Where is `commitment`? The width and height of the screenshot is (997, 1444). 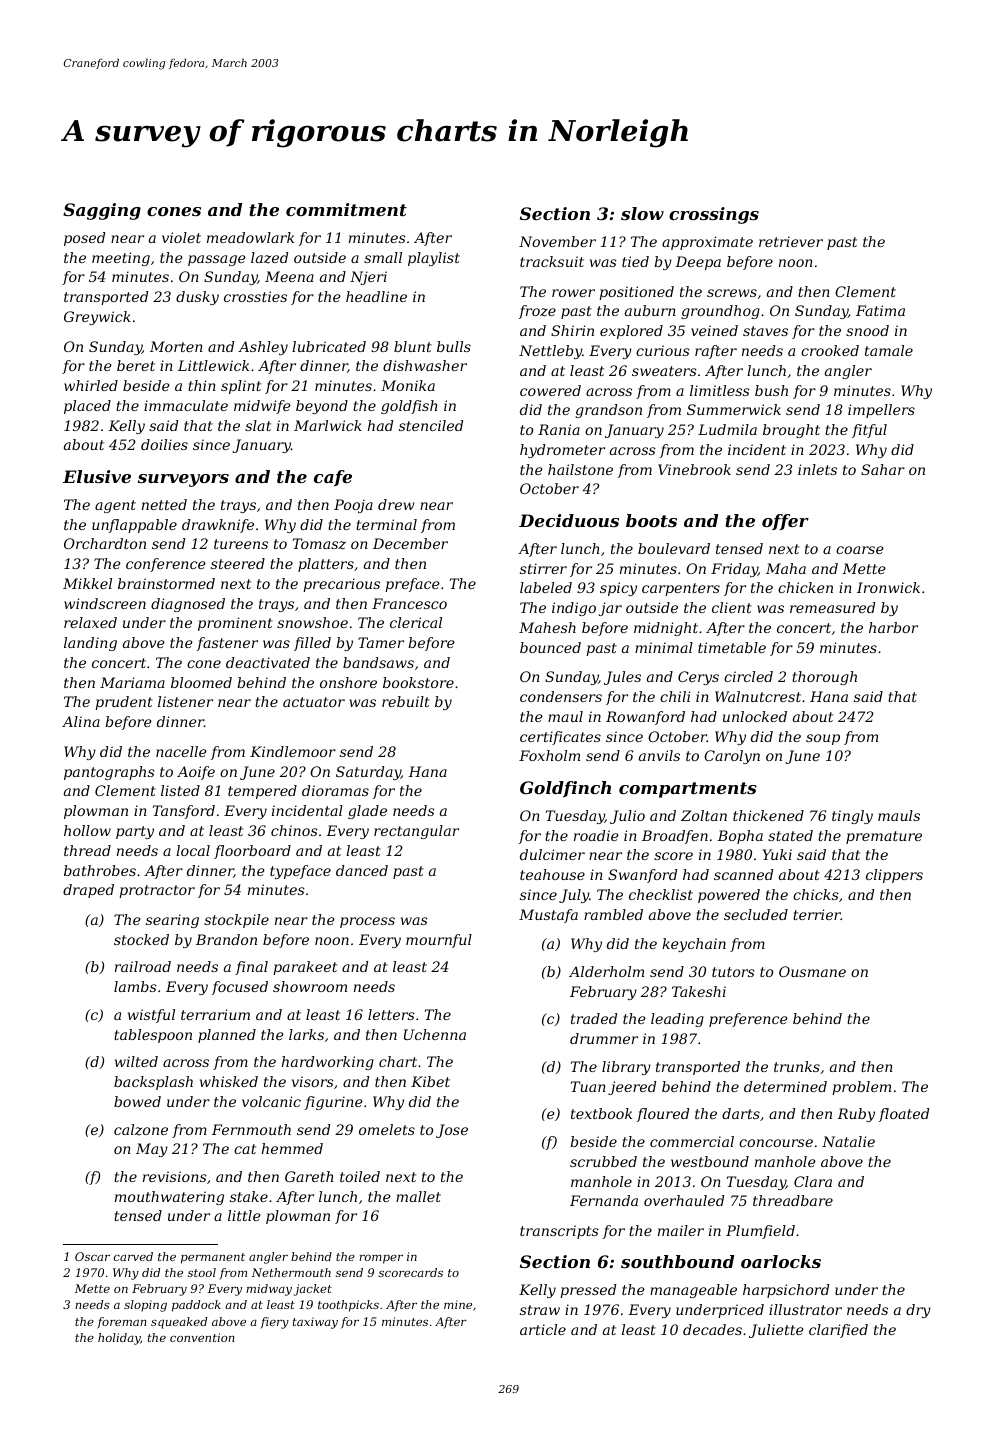
commitment is located at coordinates (346, 209).
